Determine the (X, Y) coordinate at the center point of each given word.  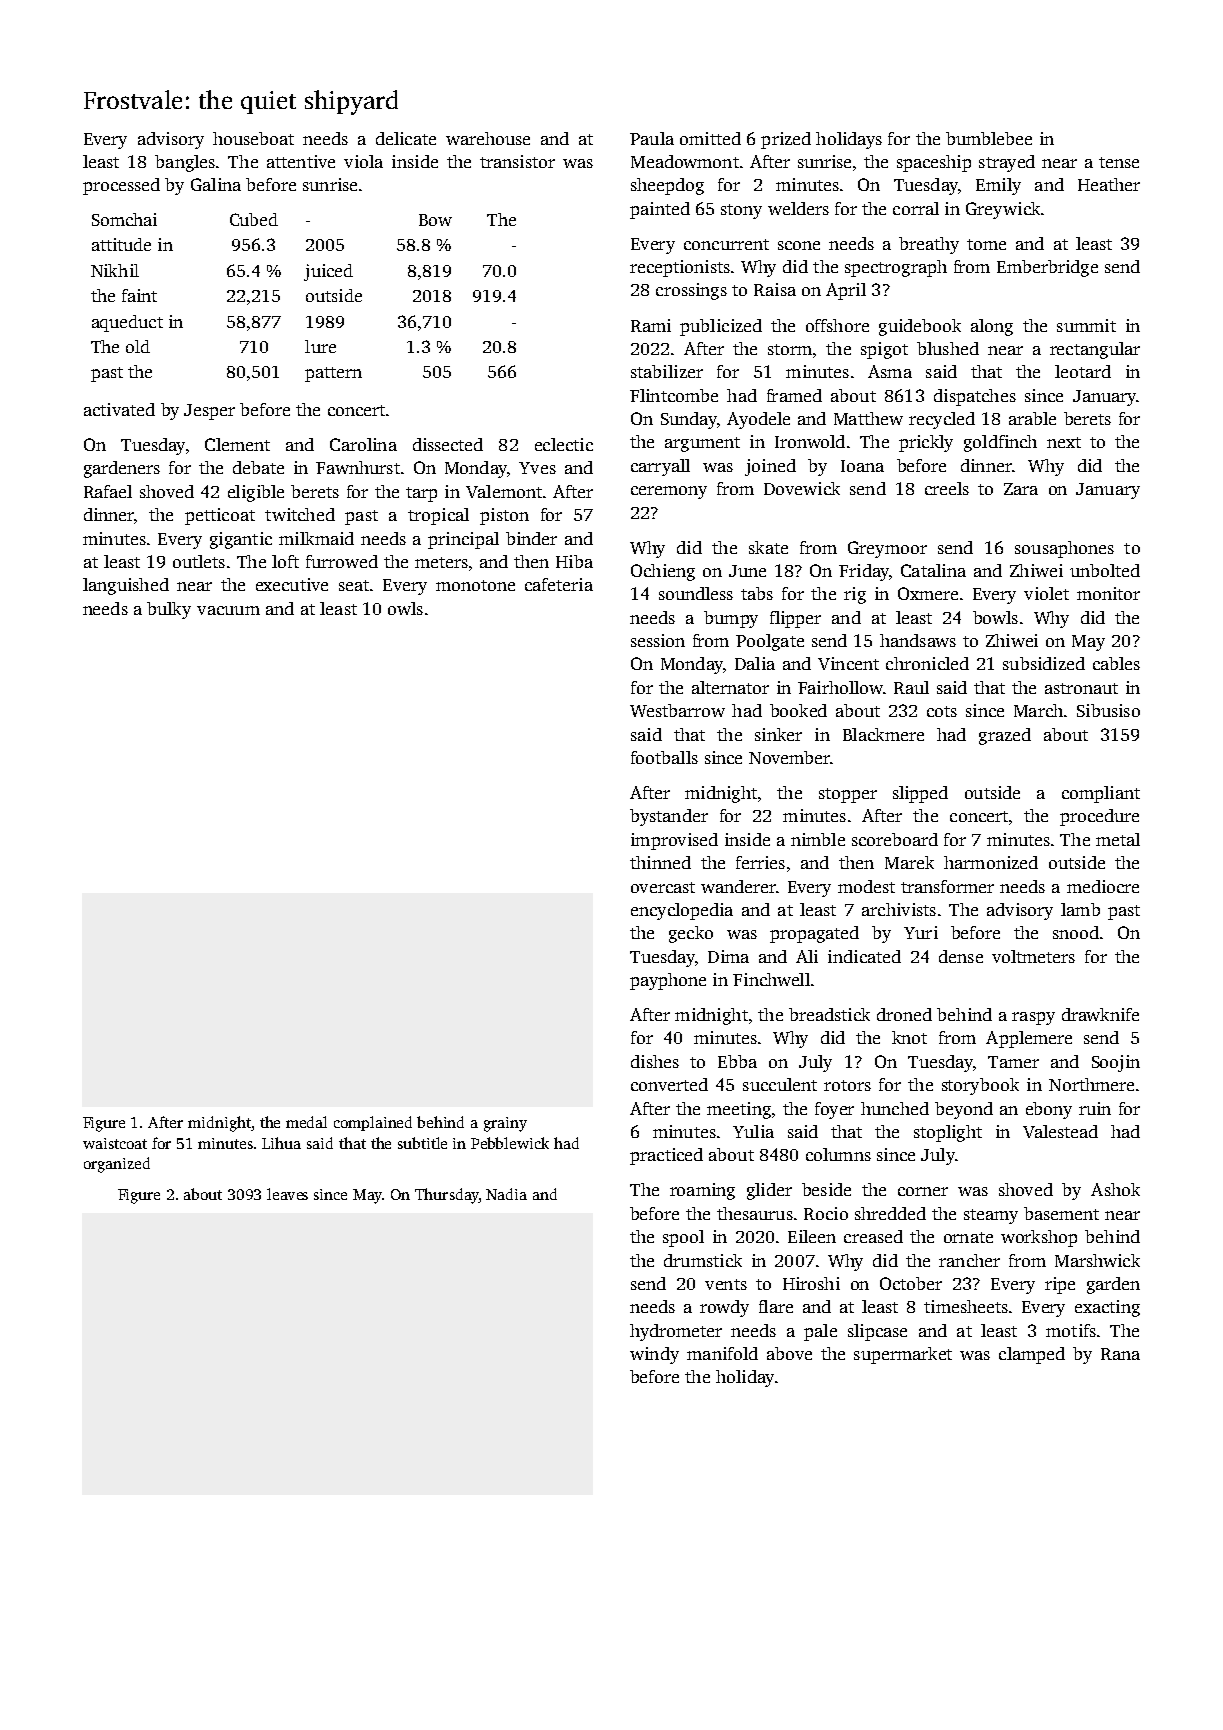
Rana (1120, 1354)
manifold (722, 1353)
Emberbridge (1047, 268)
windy (654, 1355)
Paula (652, 138)
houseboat (253, 138)
